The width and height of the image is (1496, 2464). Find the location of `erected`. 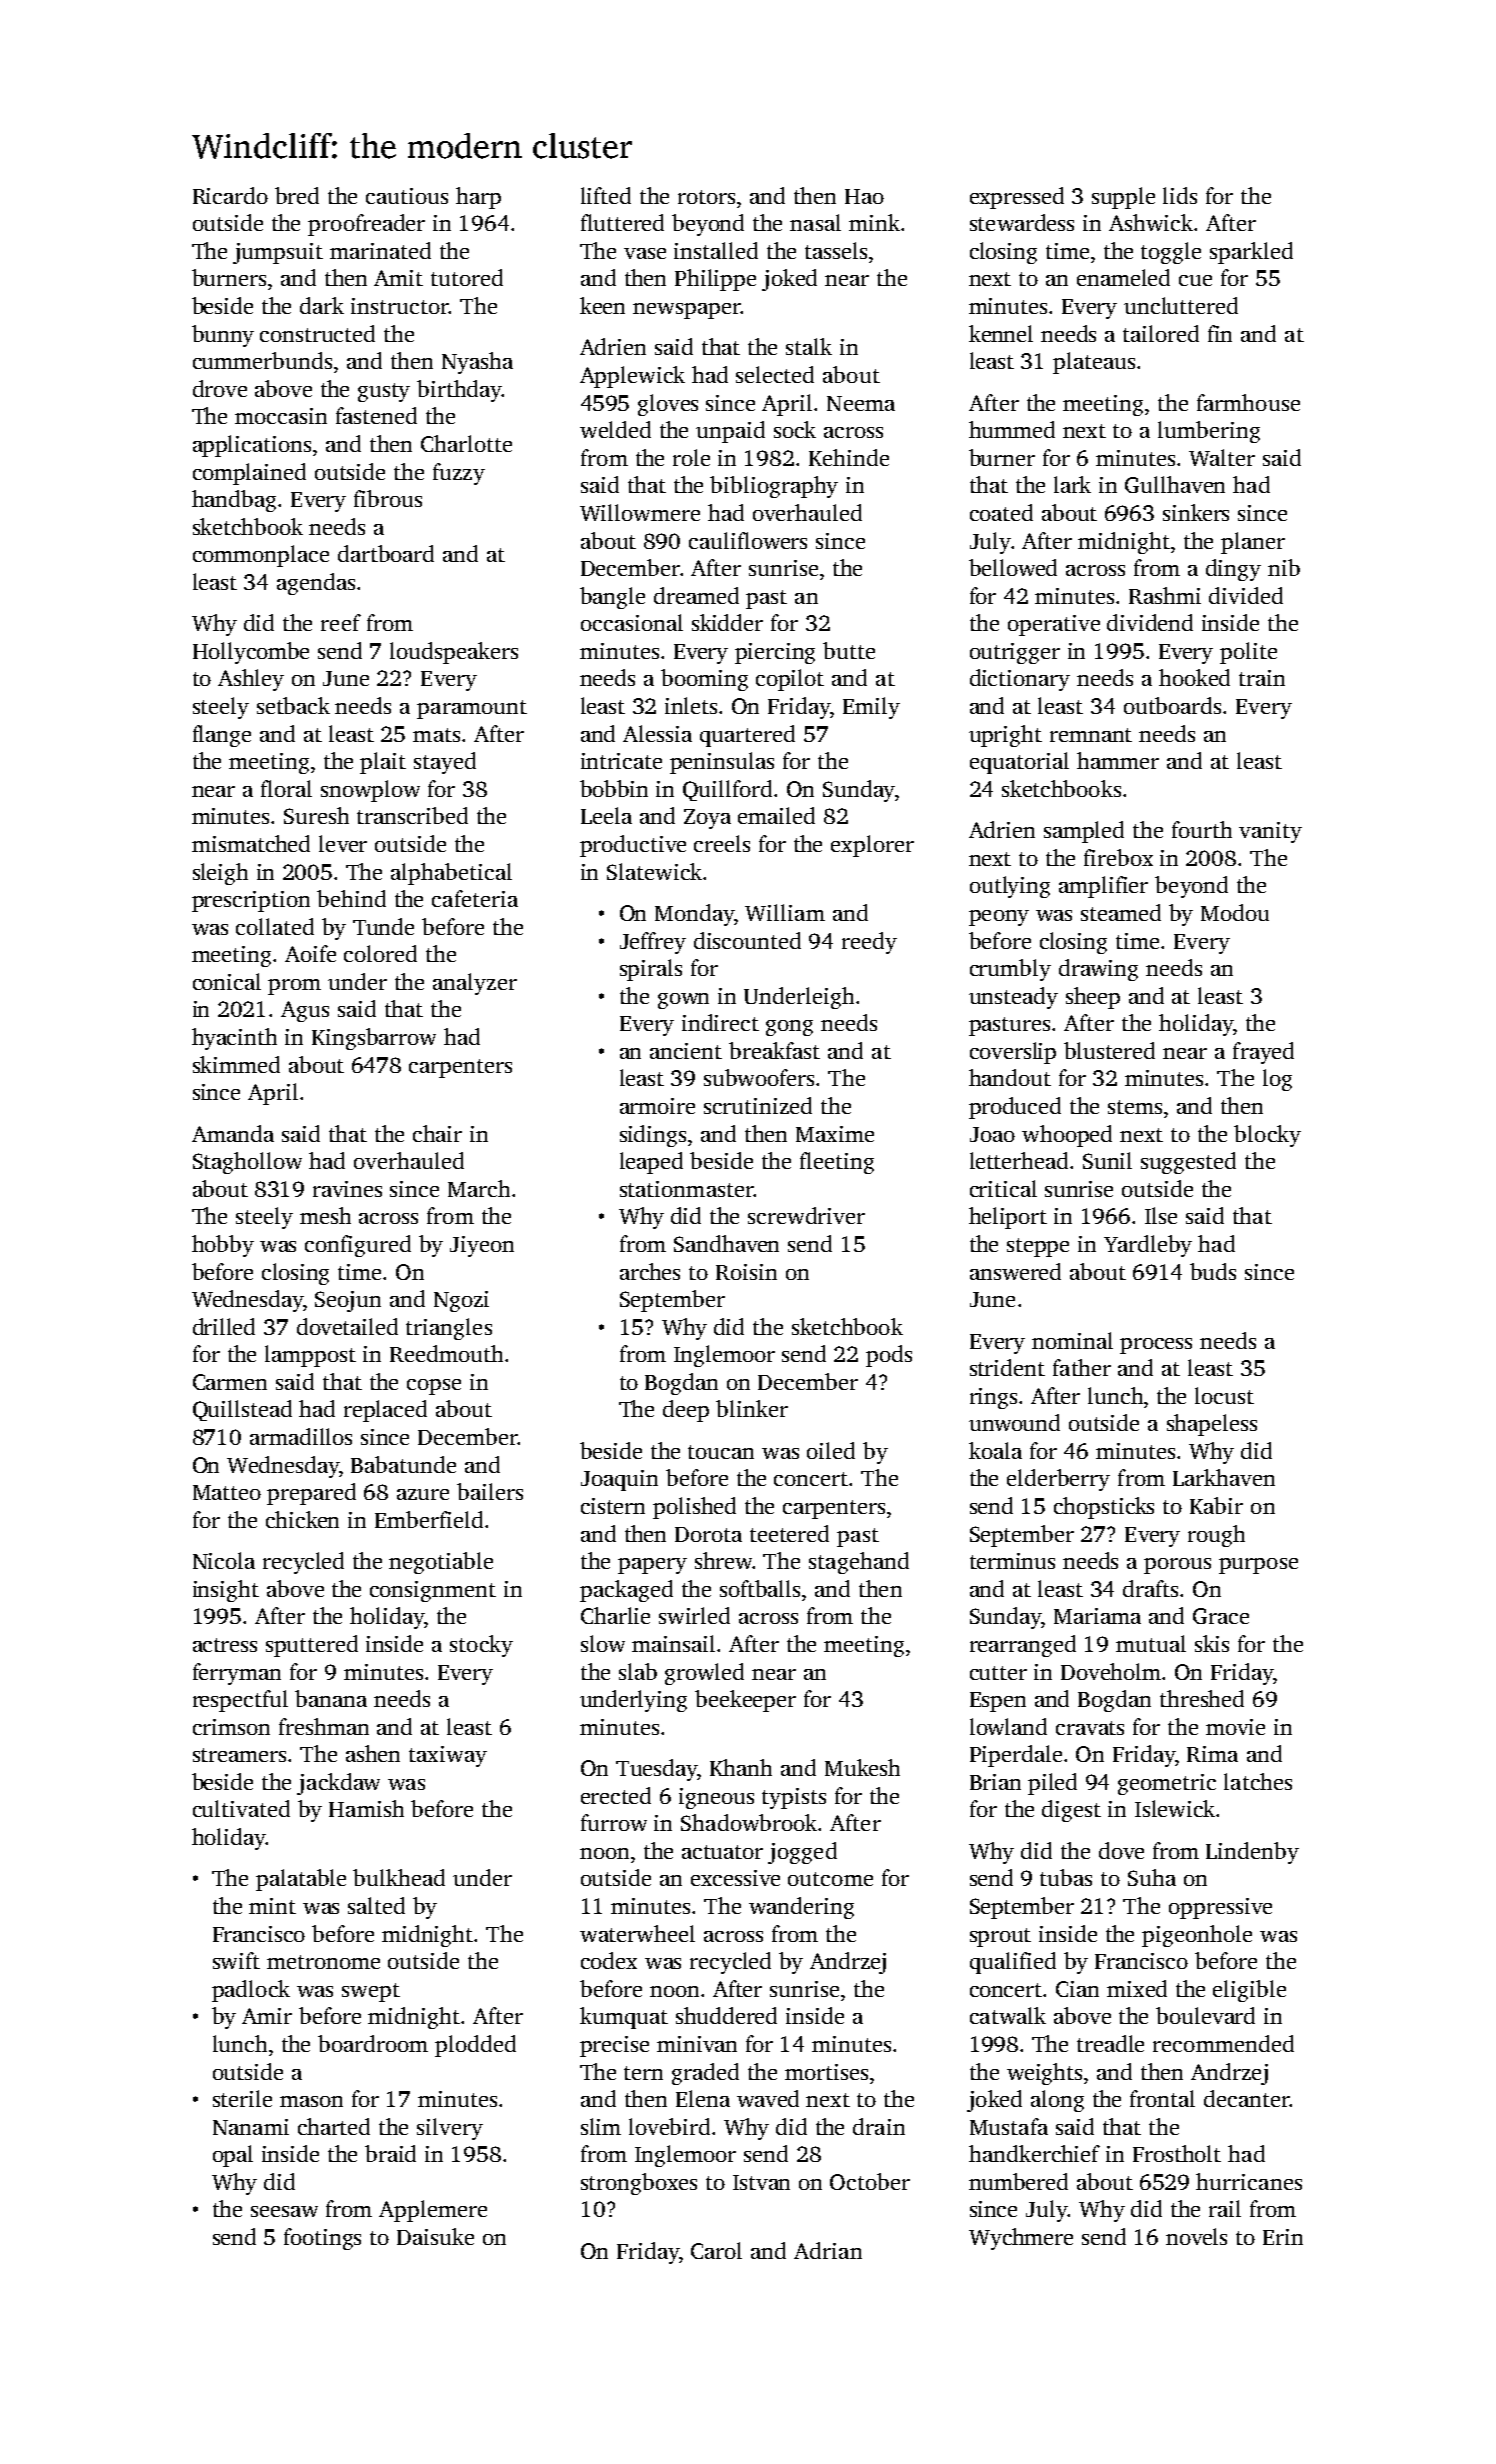

erected is located at coordinates (616, 1795).
